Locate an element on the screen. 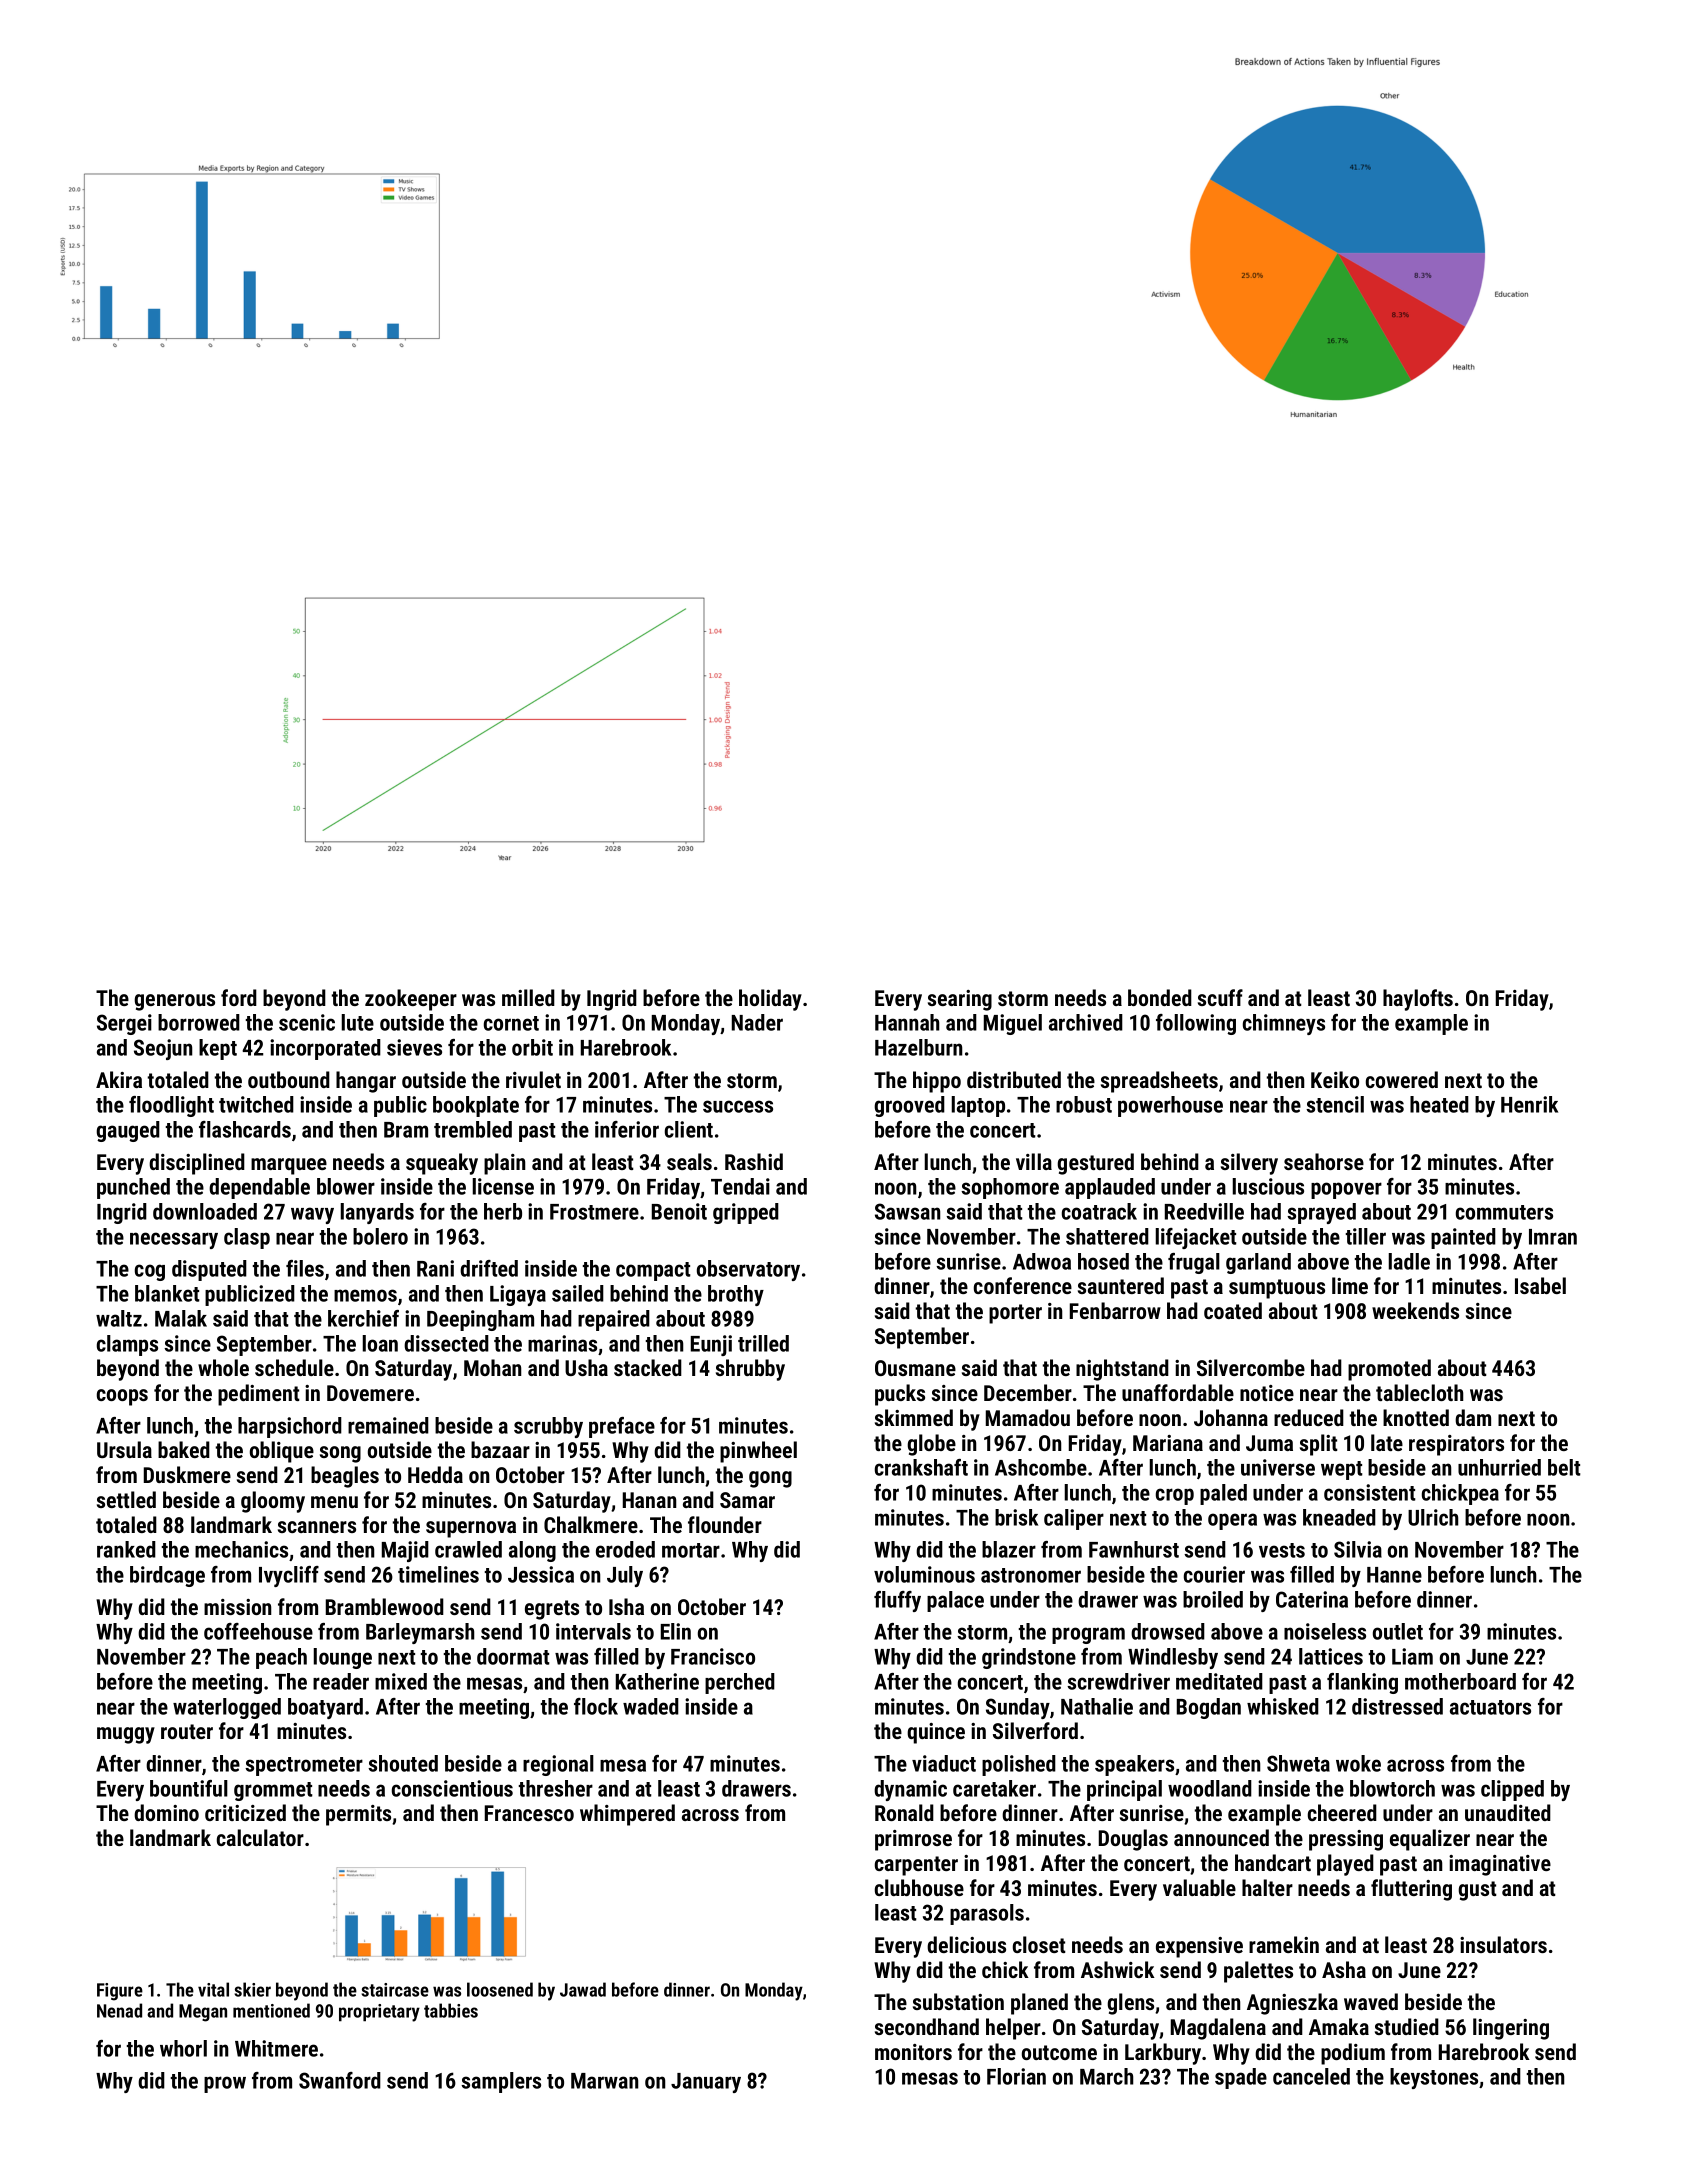 This screenshot has height=2178, width=1683. marquee is located at coordinates (289, 1166).
